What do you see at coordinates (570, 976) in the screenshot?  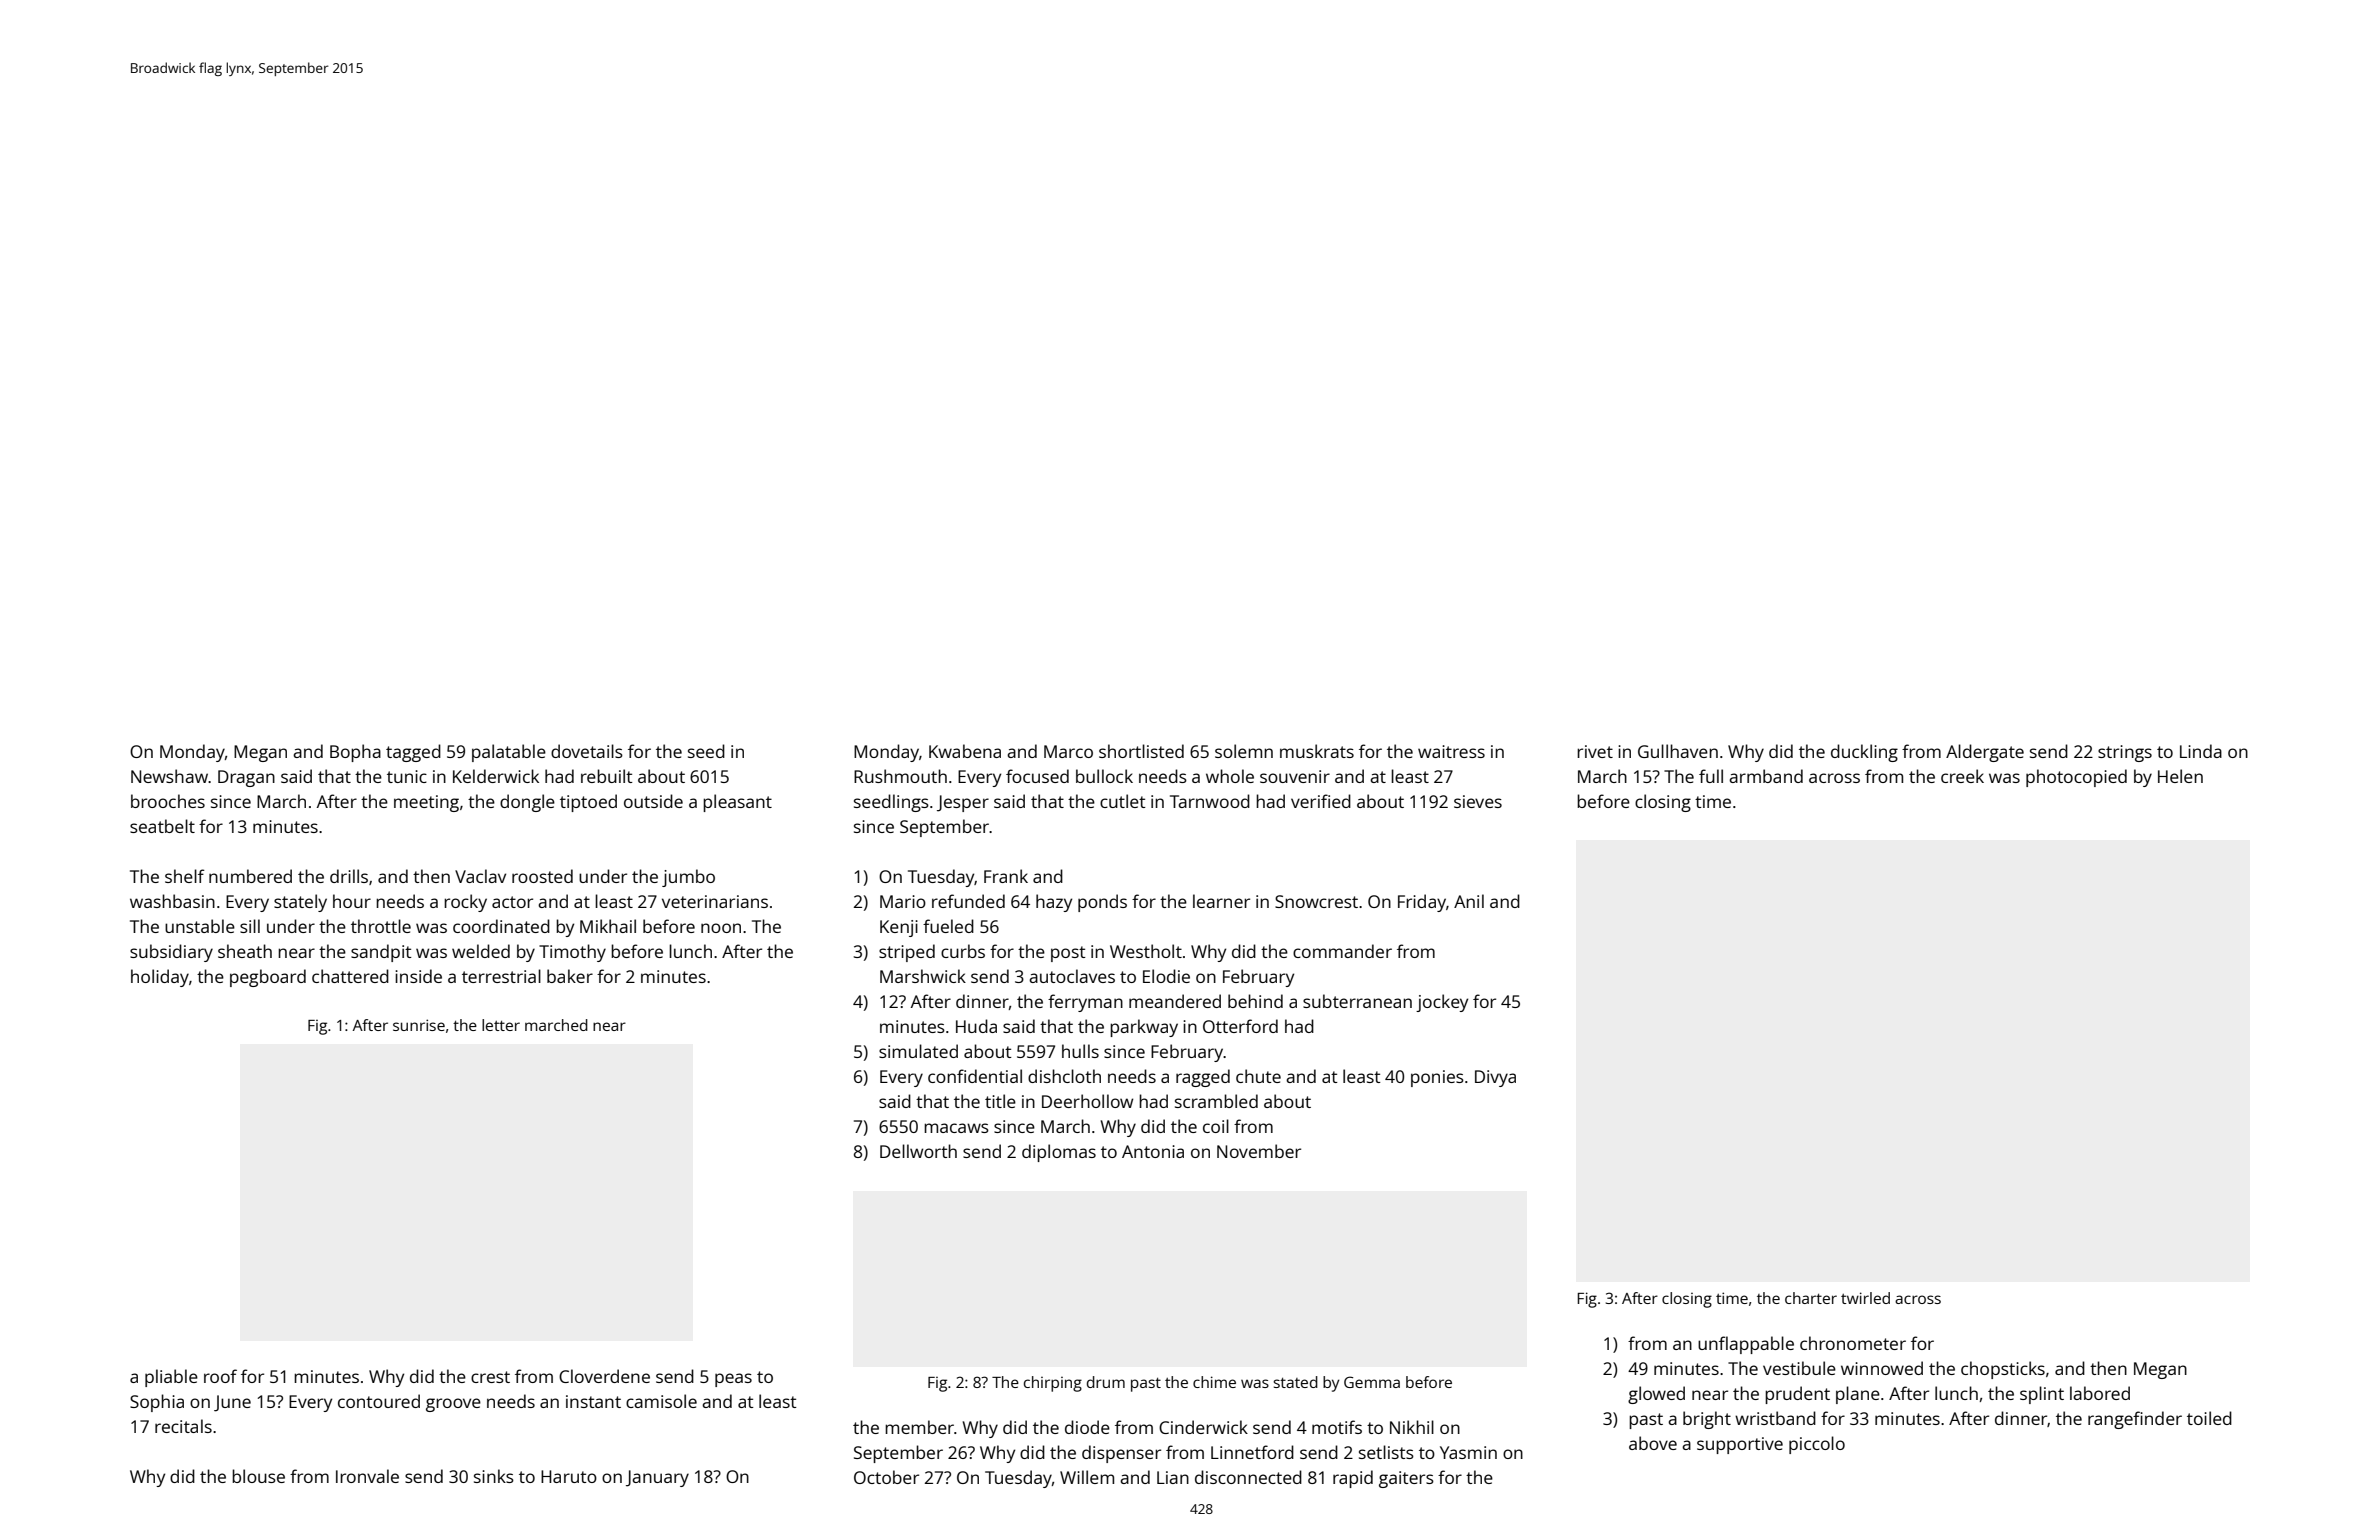 I see `baker` at bounding box center [570, 976].
